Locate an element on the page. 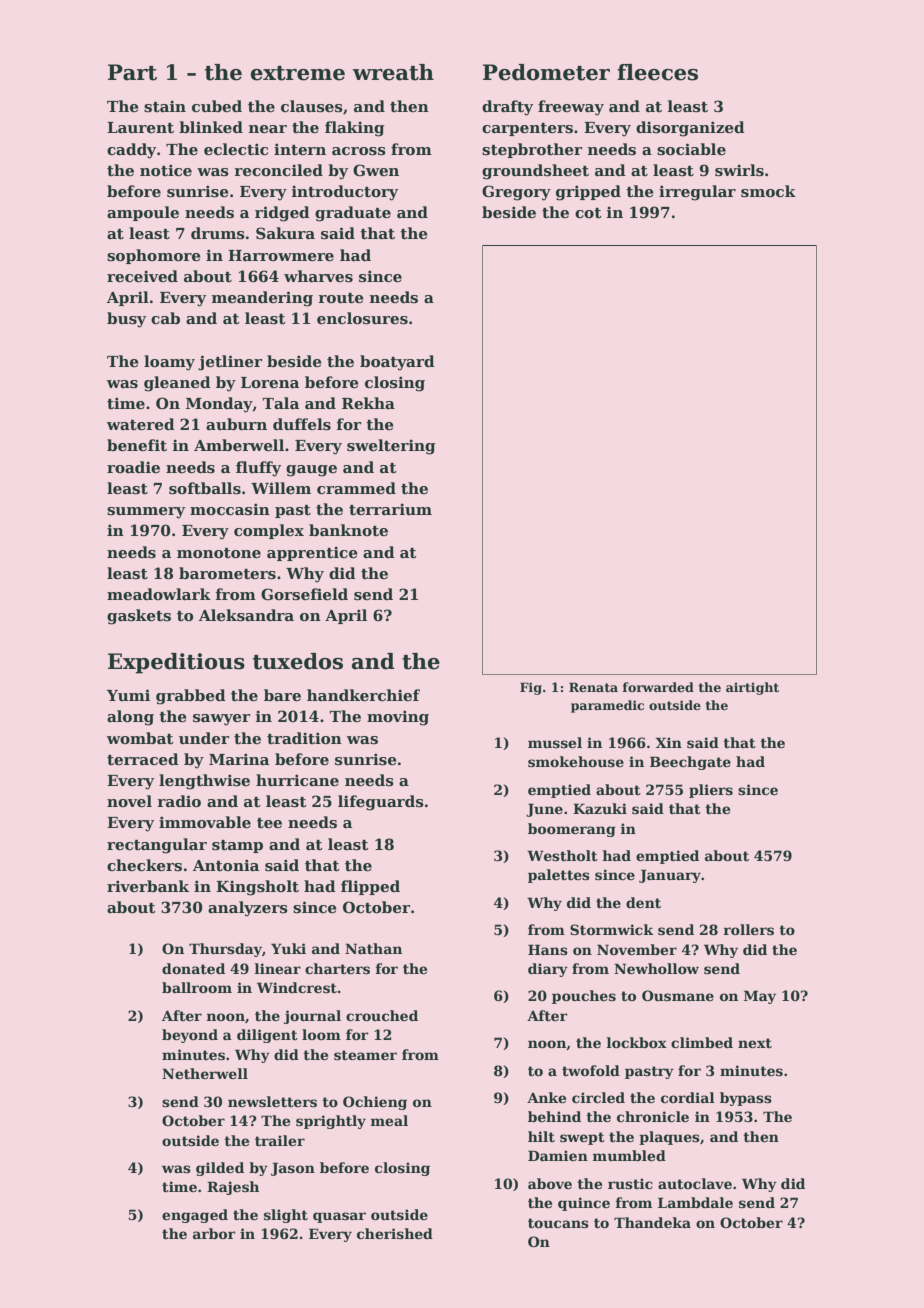 This page has width=924, height=1308. Netherwell is located at coordinates (205, 1073).
